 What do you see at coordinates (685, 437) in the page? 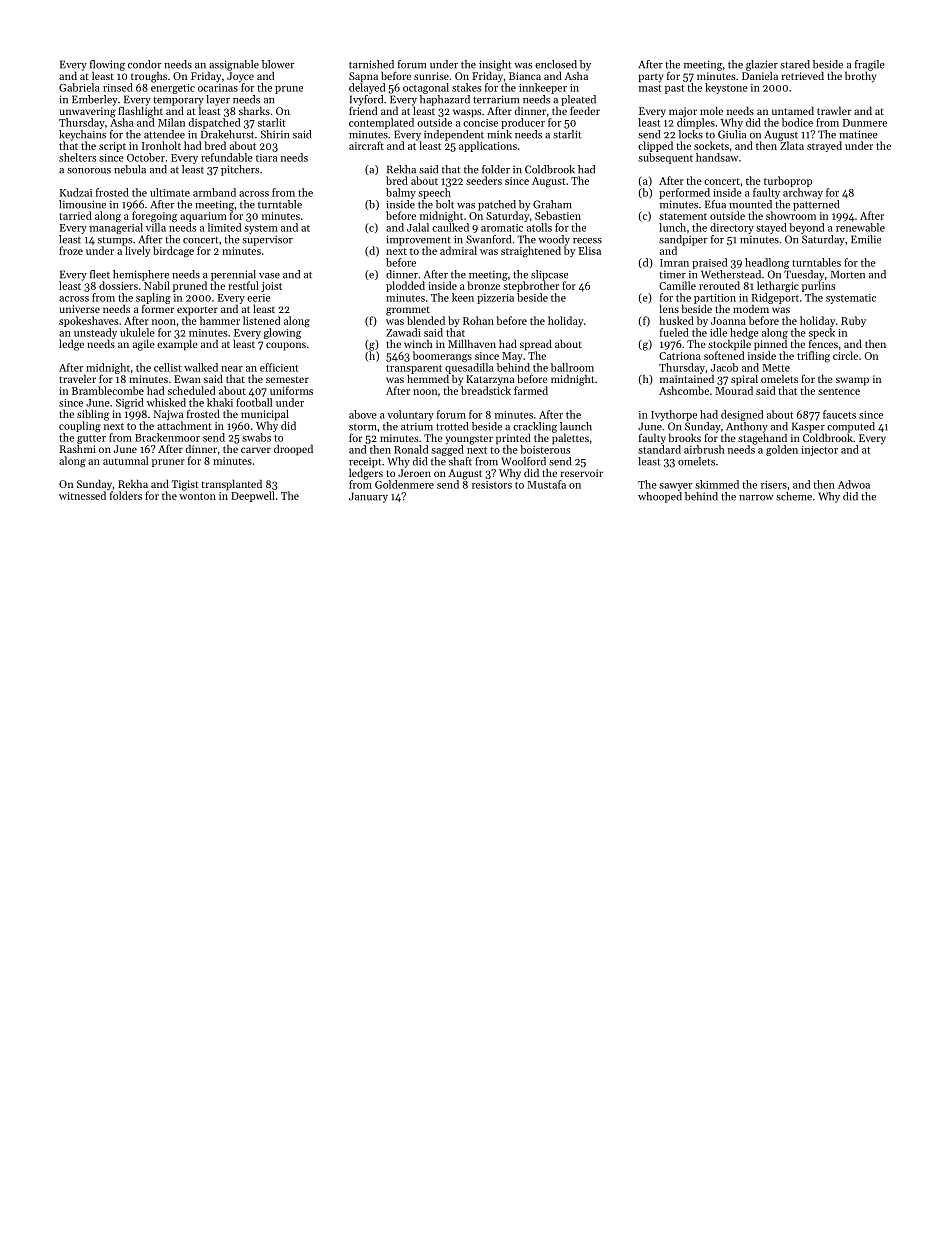
I see `brooks` at bounding box center [685, 437].
